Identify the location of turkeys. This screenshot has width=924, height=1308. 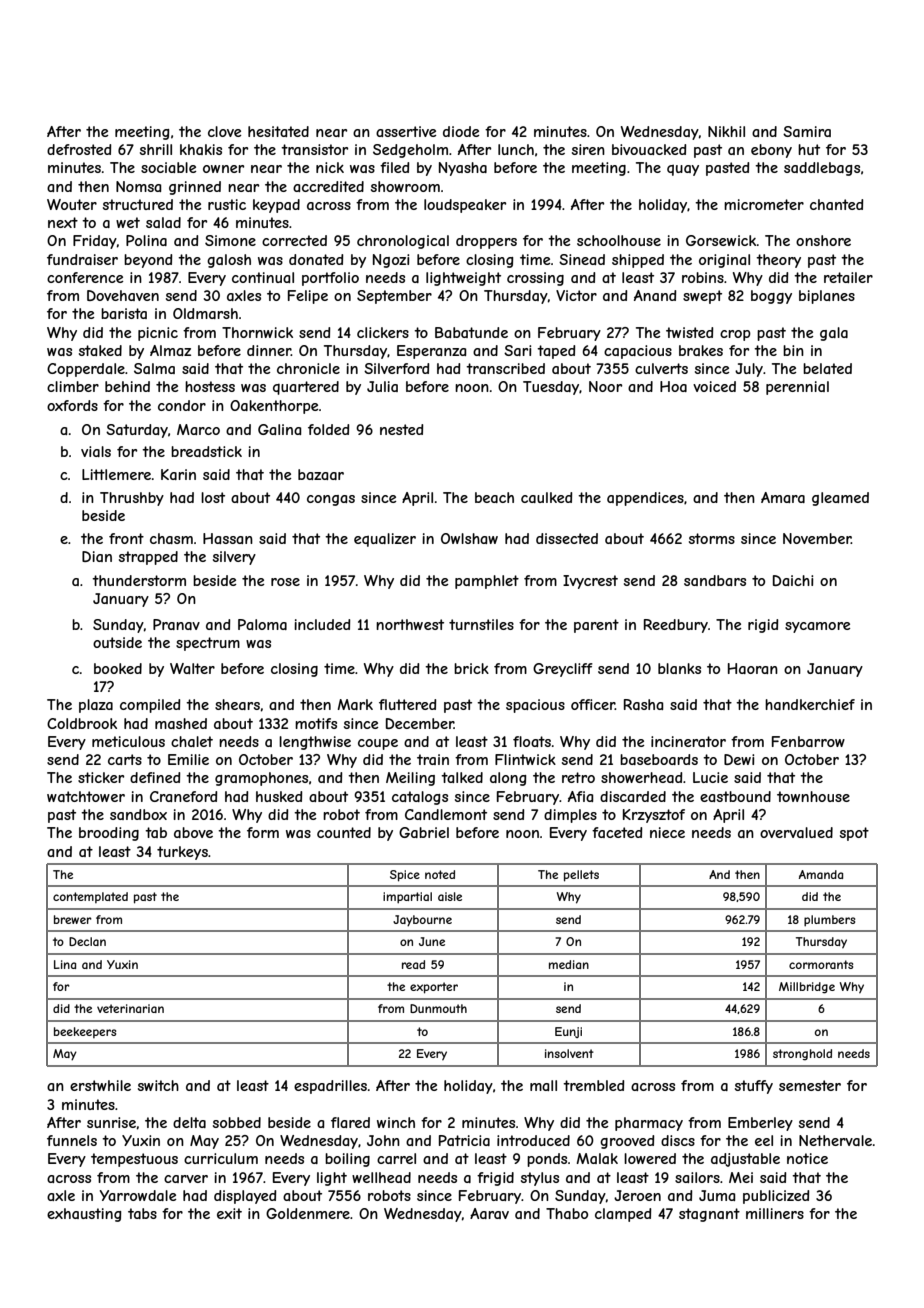
(182, 853).
